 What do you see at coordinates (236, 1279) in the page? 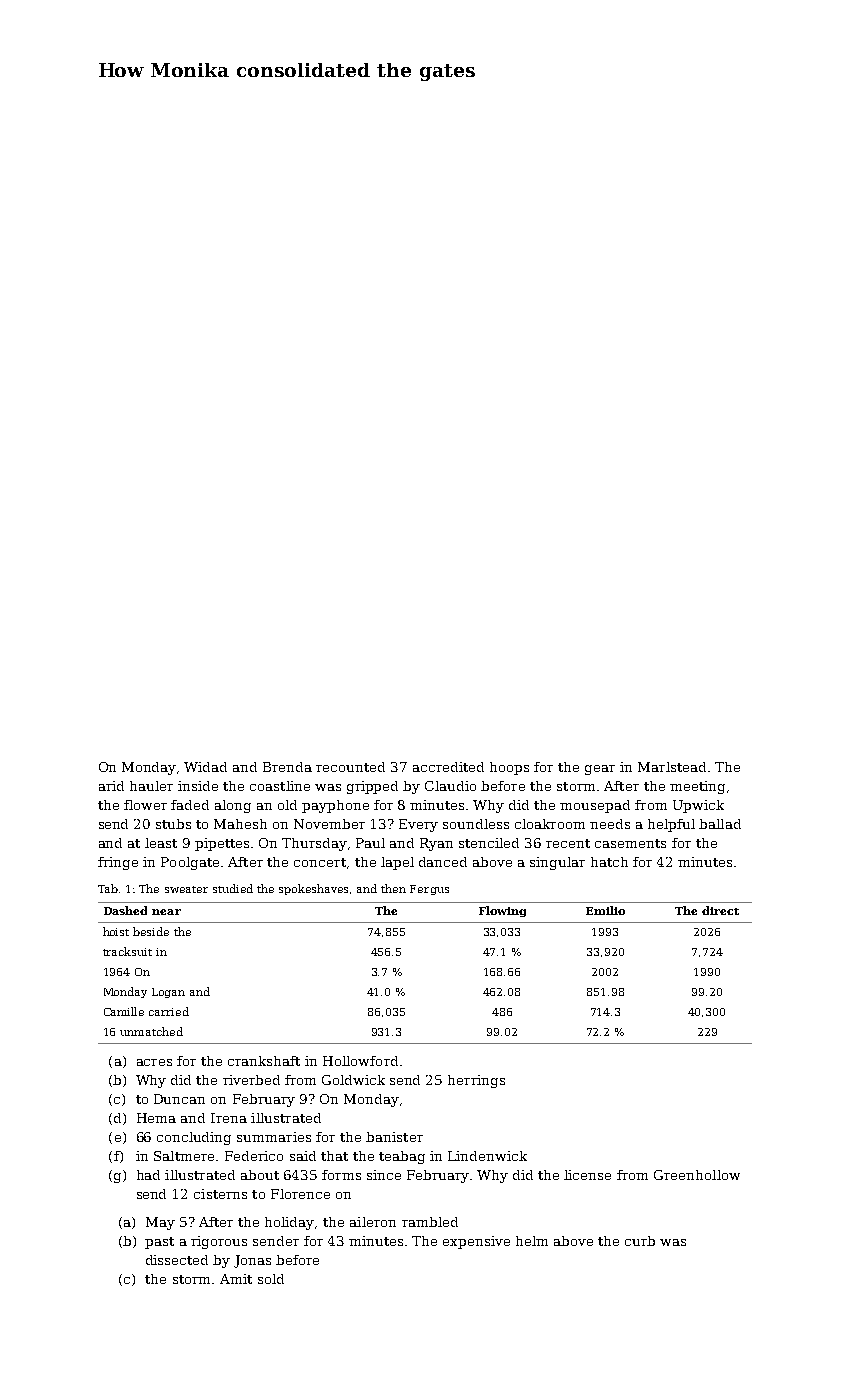
I see `Amit` at bounding box center [236, 1279].
